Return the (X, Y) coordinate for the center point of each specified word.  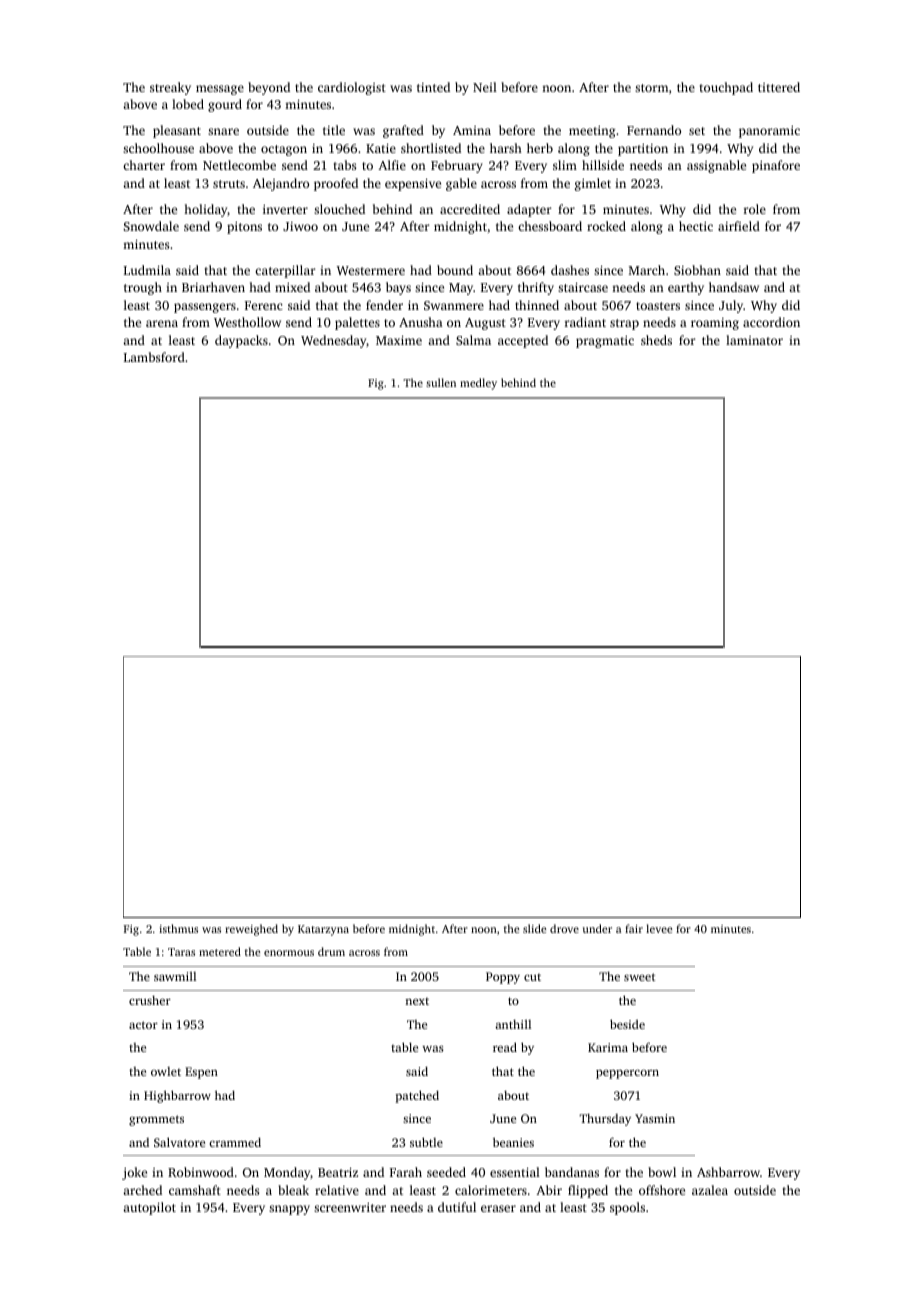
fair (634, 928)
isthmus (178, 928)
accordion (771, 322)
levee (659, 928)
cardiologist (352, 88)
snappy (289, 1210)
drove (564, 928)
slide (535, 928)
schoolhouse (158, 148)
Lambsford (154, 357)
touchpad (726, 88)
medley (478, 384)
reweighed (251, 930)
